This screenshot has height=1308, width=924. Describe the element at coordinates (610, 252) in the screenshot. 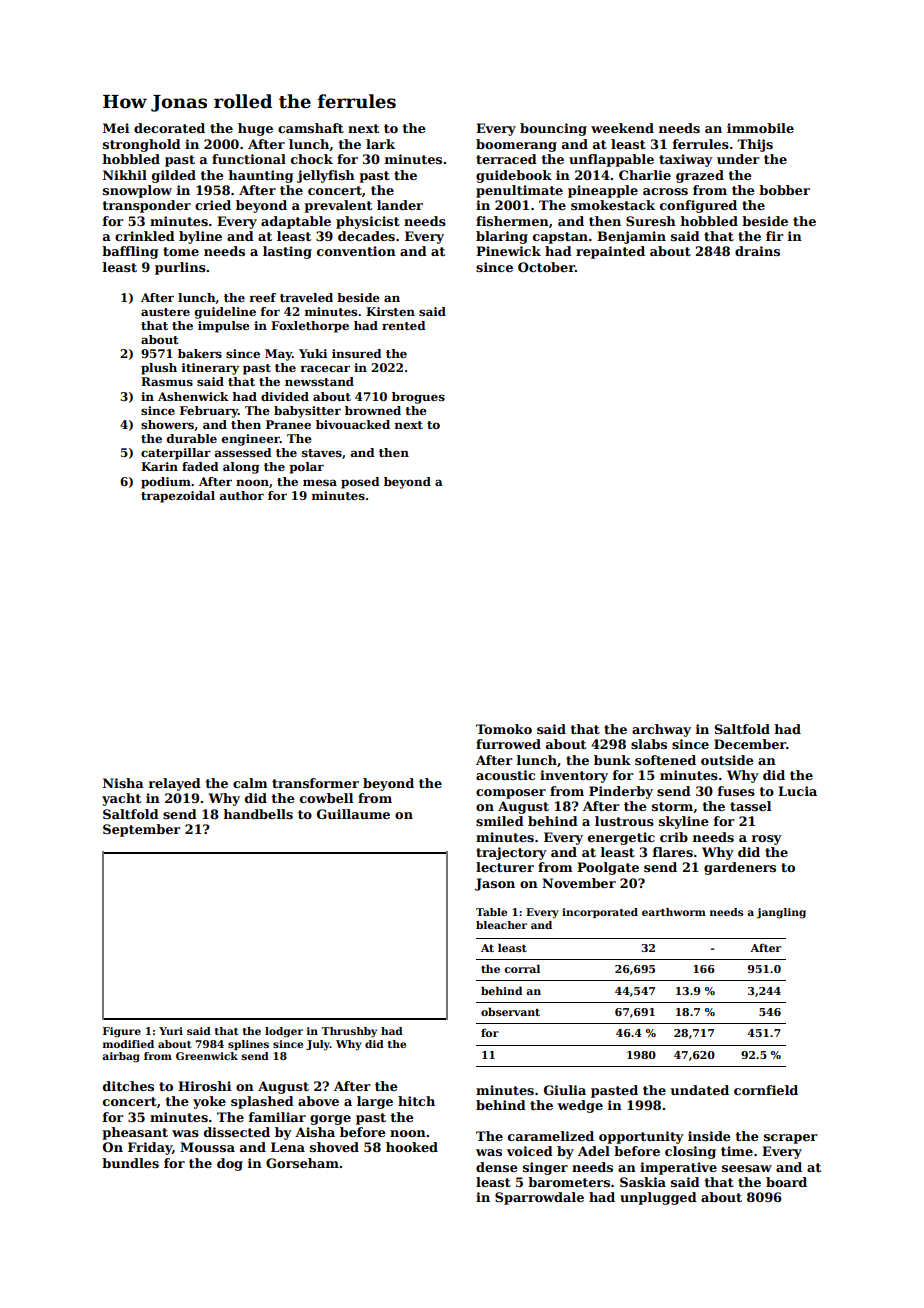

I see `repainted` at that location.
